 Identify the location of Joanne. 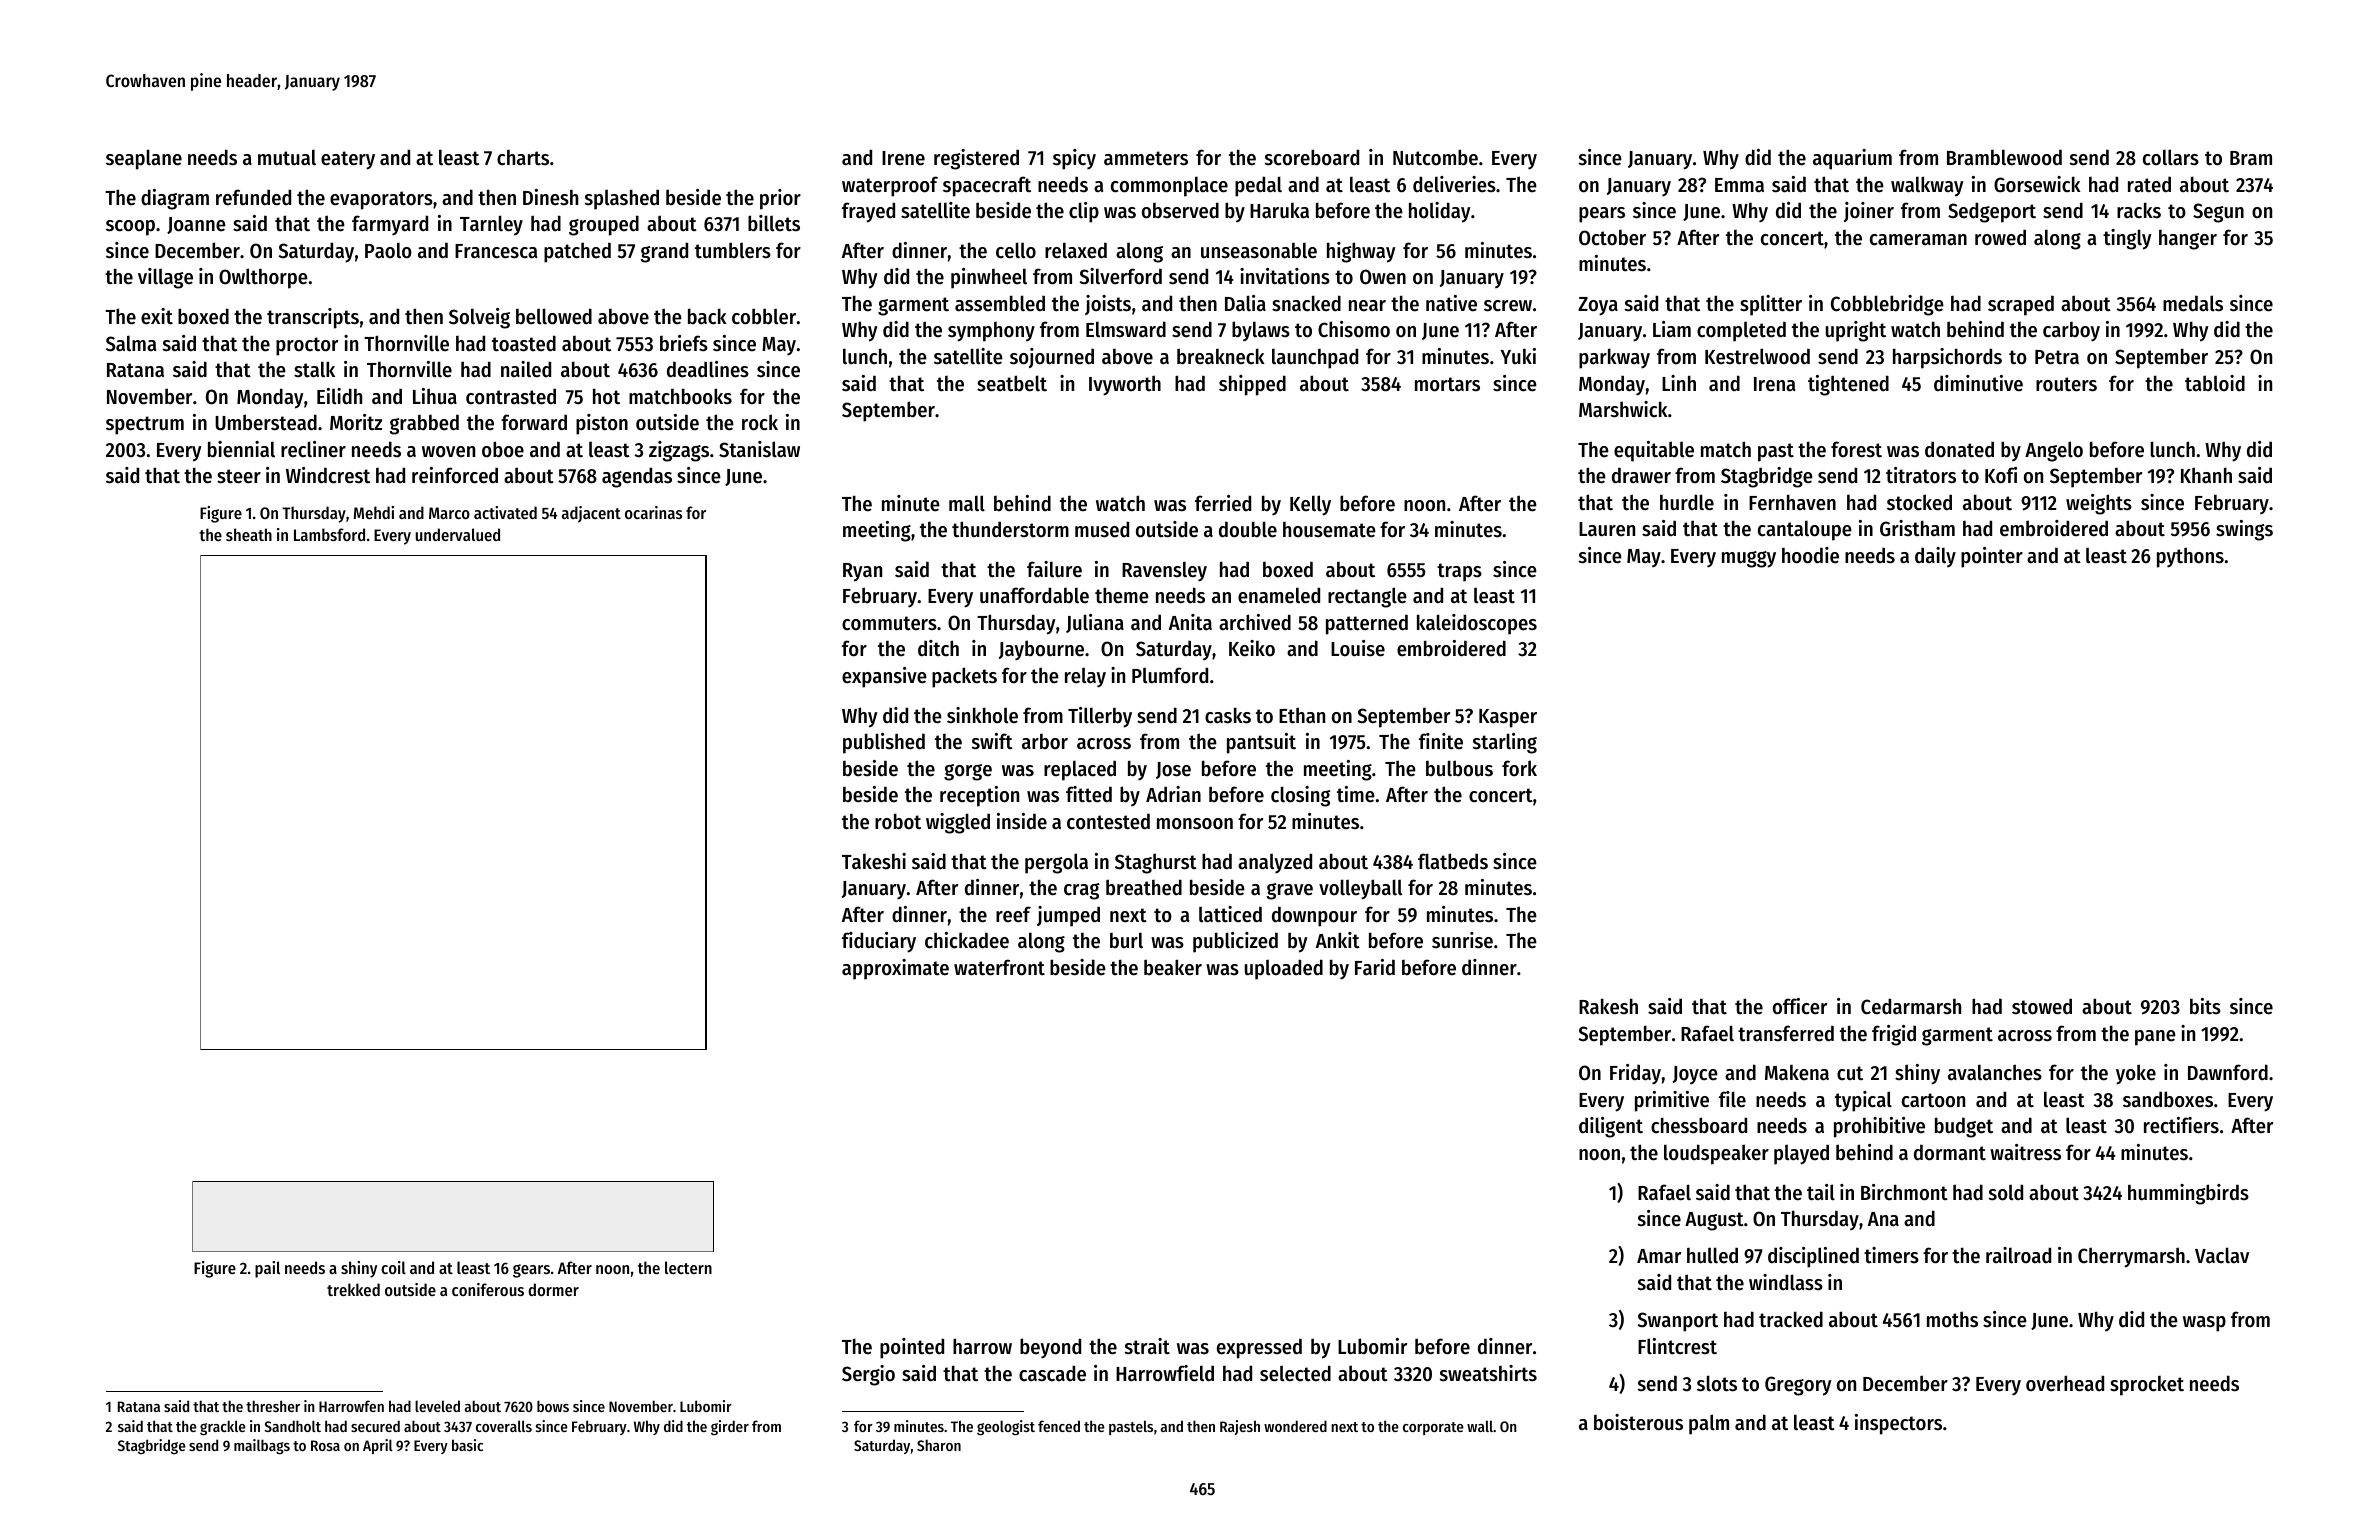
(196, 225).
